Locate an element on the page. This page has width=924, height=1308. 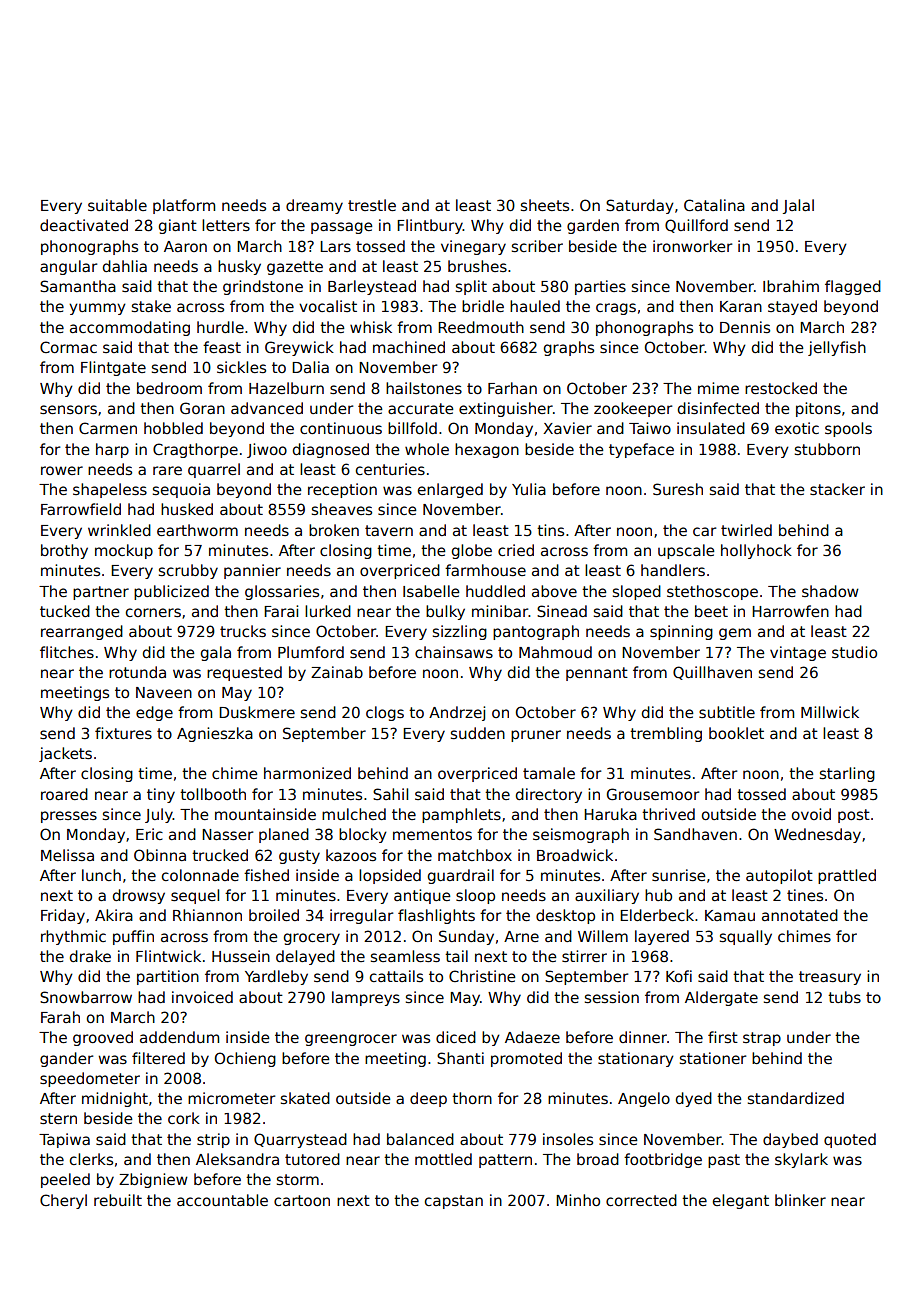
corners is located at coordinates (153, 612).
